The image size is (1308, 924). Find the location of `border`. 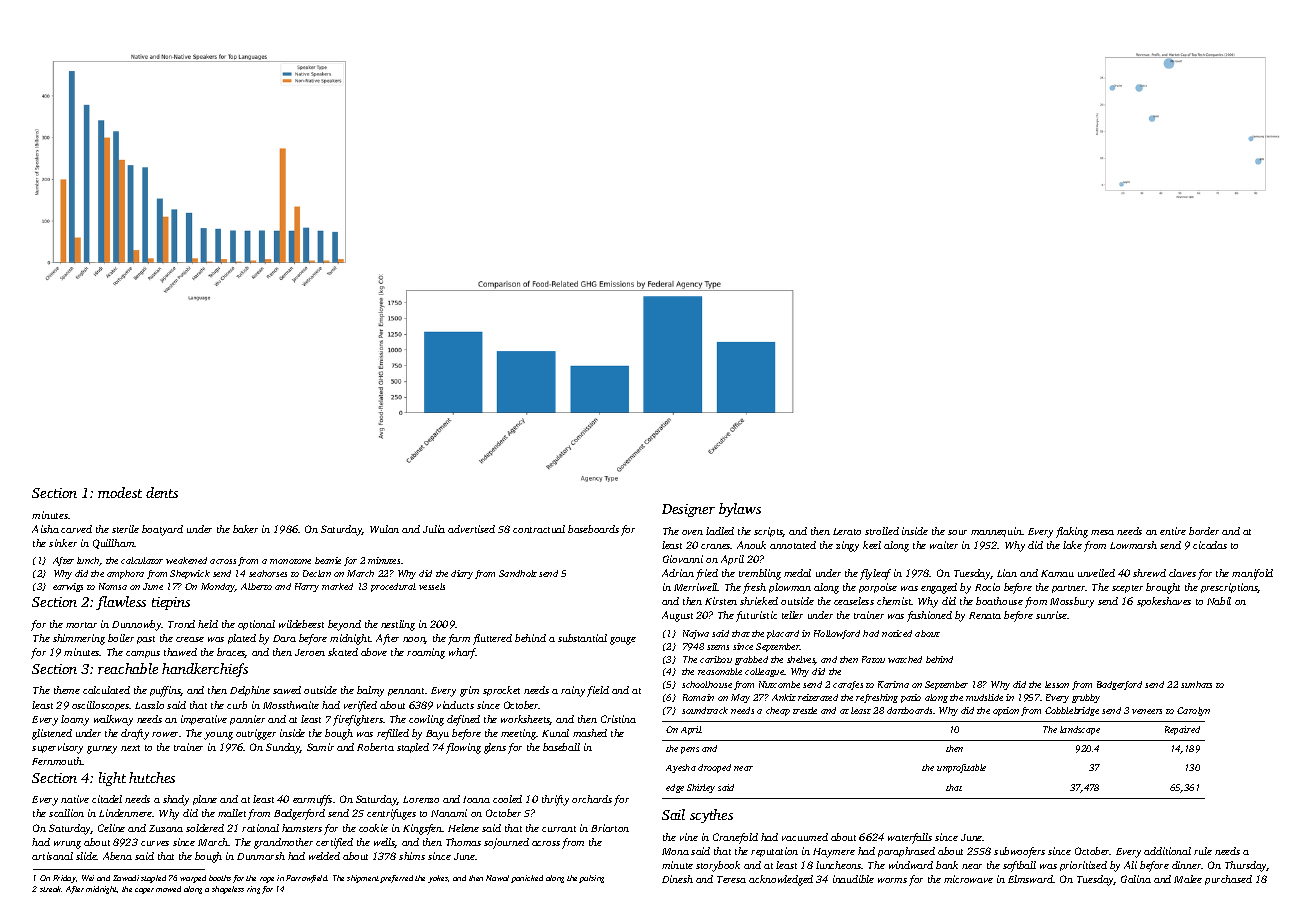

border is located at coordinates (1204, 531).
